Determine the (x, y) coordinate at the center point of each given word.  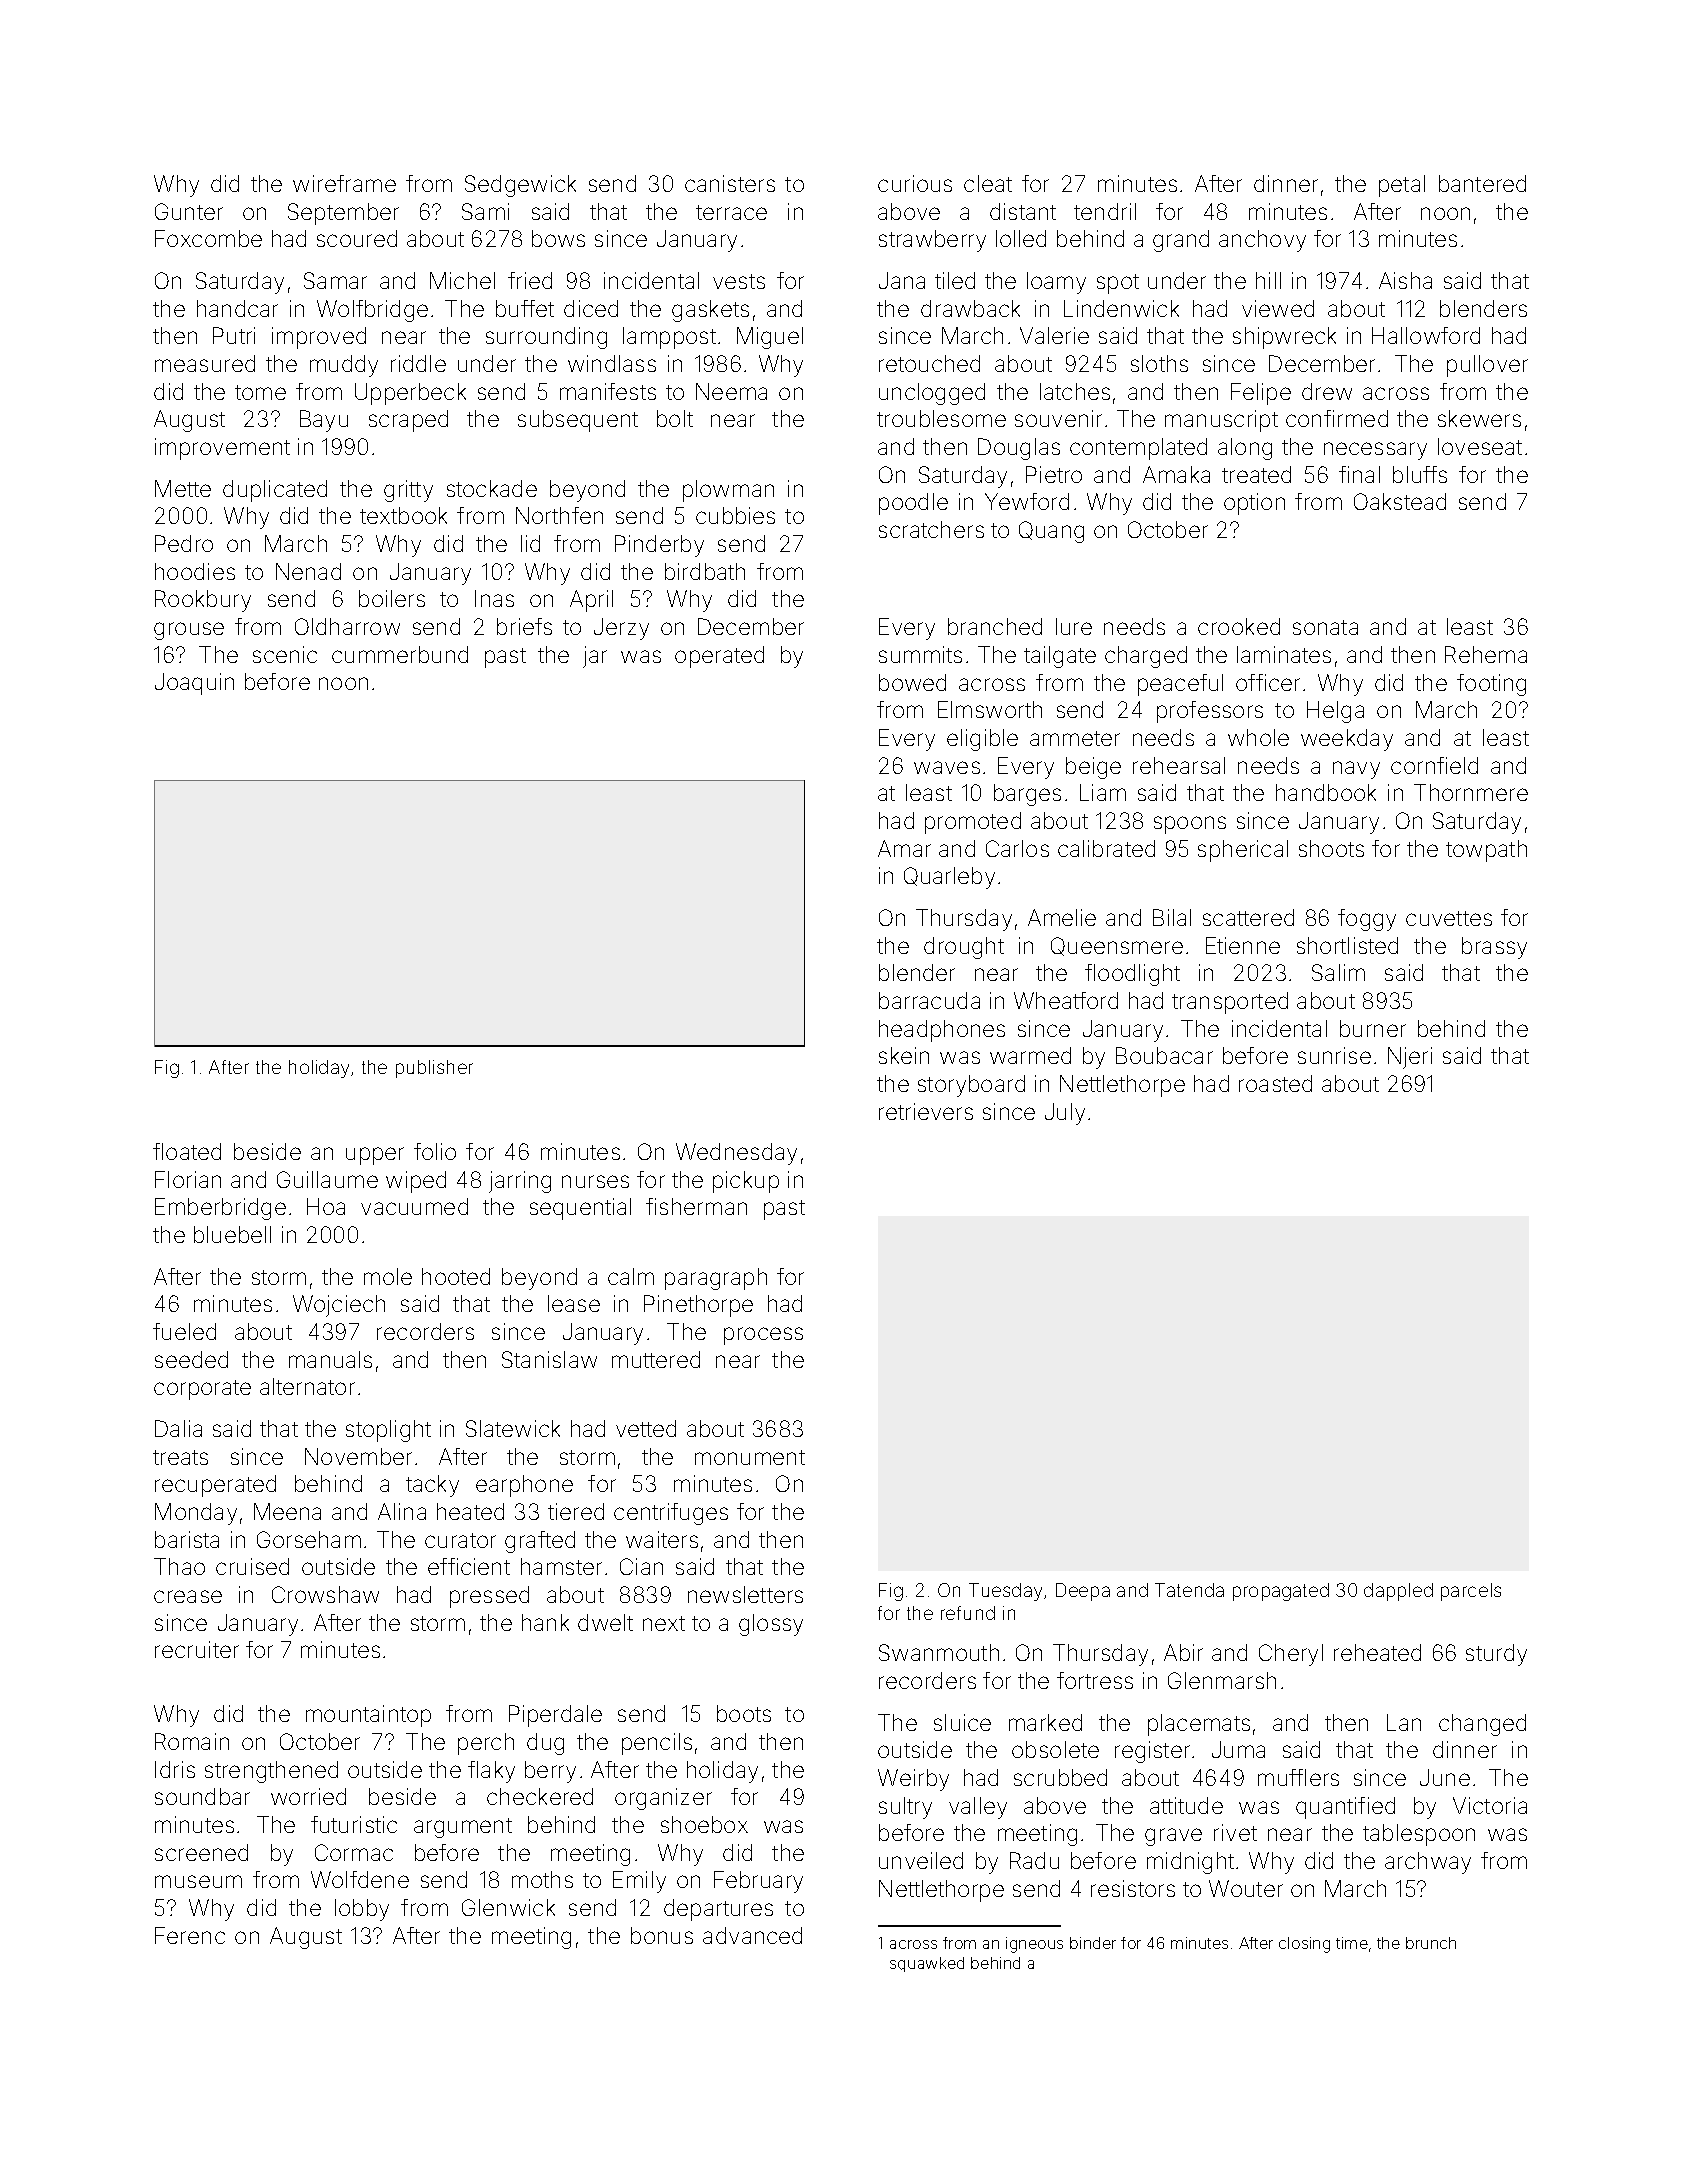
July (1065, 1114)
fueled (184, 1331)
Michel (462, 280)
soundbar (202, 1796)
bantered (1482, 183)
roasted (1275, 1083)
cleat (988, 183)
